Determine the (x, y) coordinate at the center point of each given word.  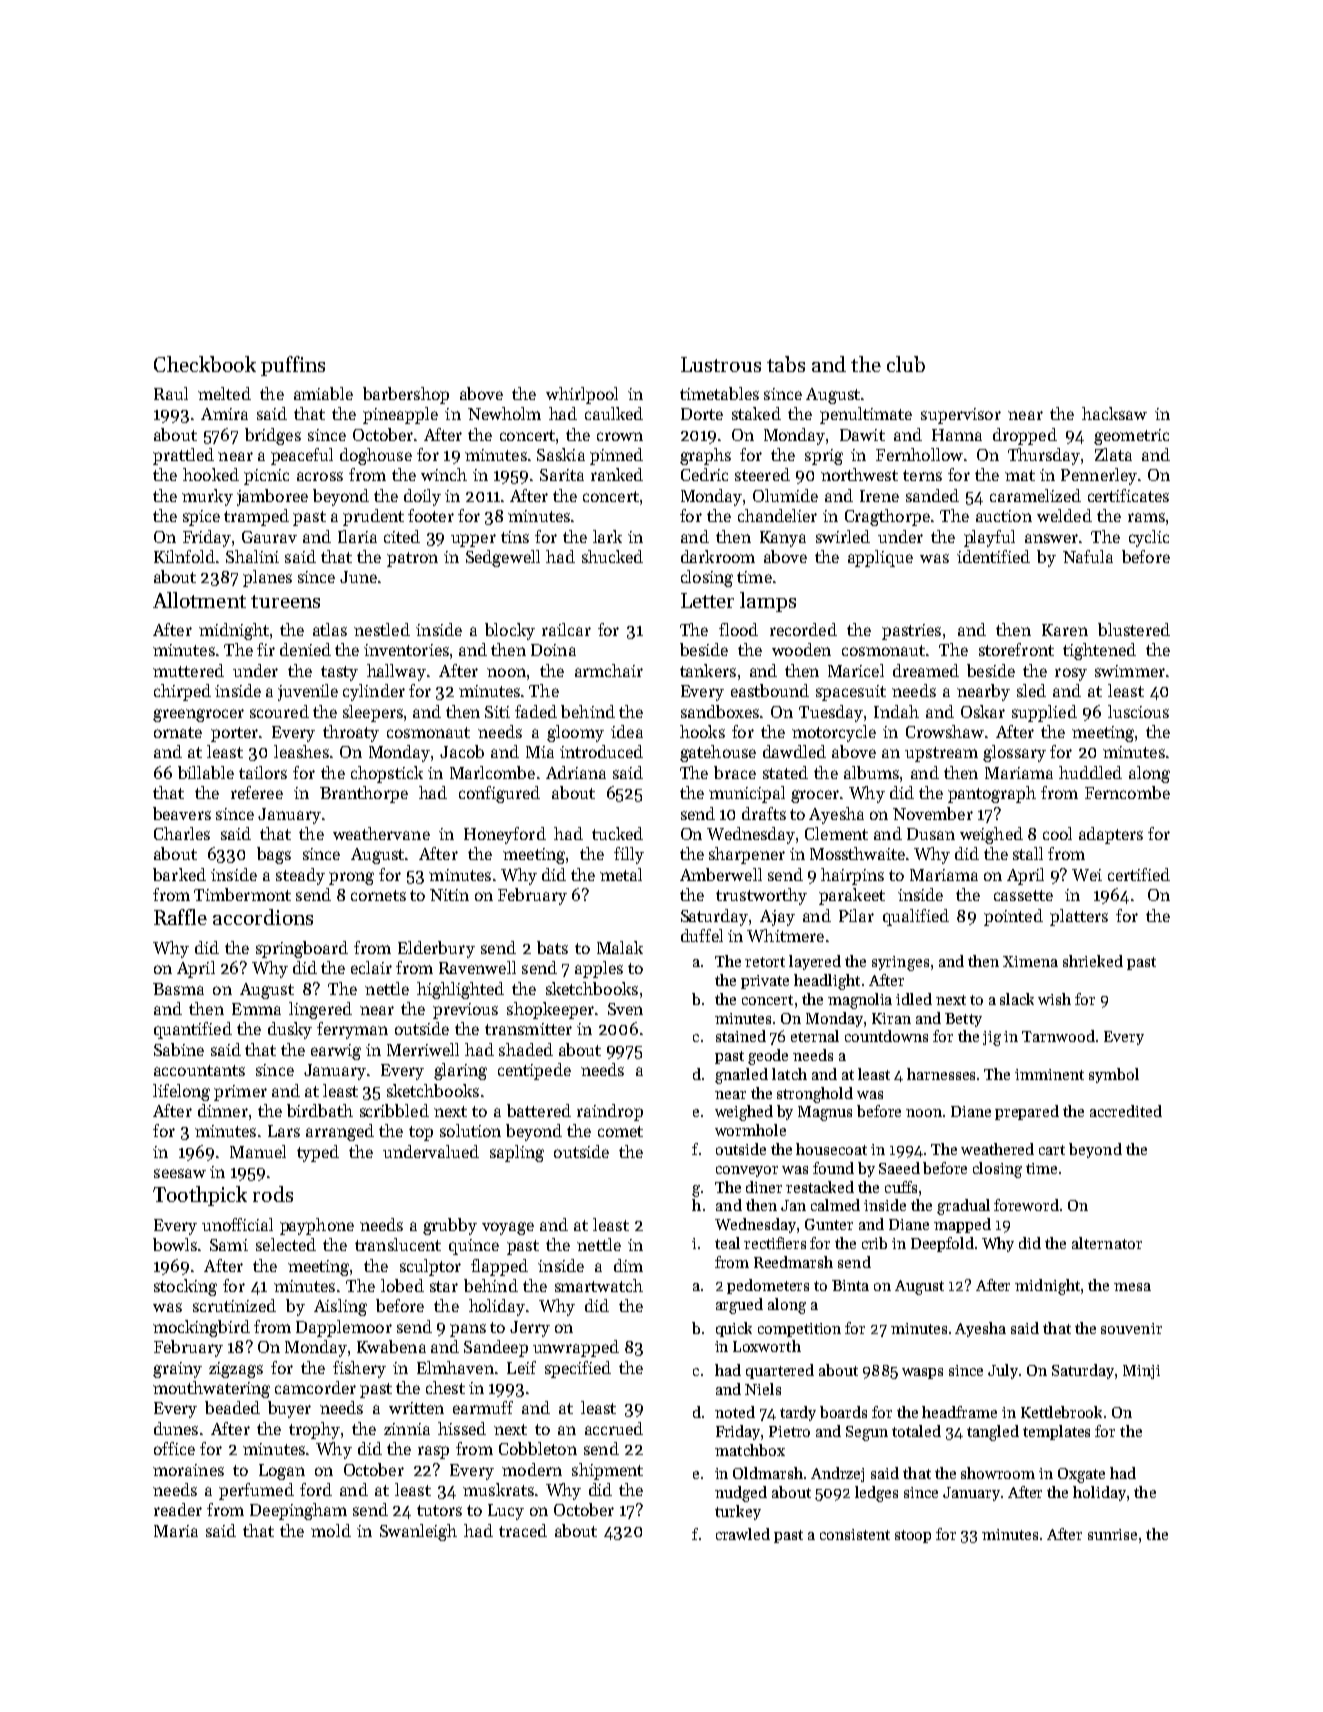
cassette (1023, 895)
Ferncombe (1127, 792)
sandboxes (720, 711)
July (1003, 1371)
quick (734, 1329)
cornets (378, 895)
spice (201, 518)
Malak (620, 947)
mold (331, 1530)
